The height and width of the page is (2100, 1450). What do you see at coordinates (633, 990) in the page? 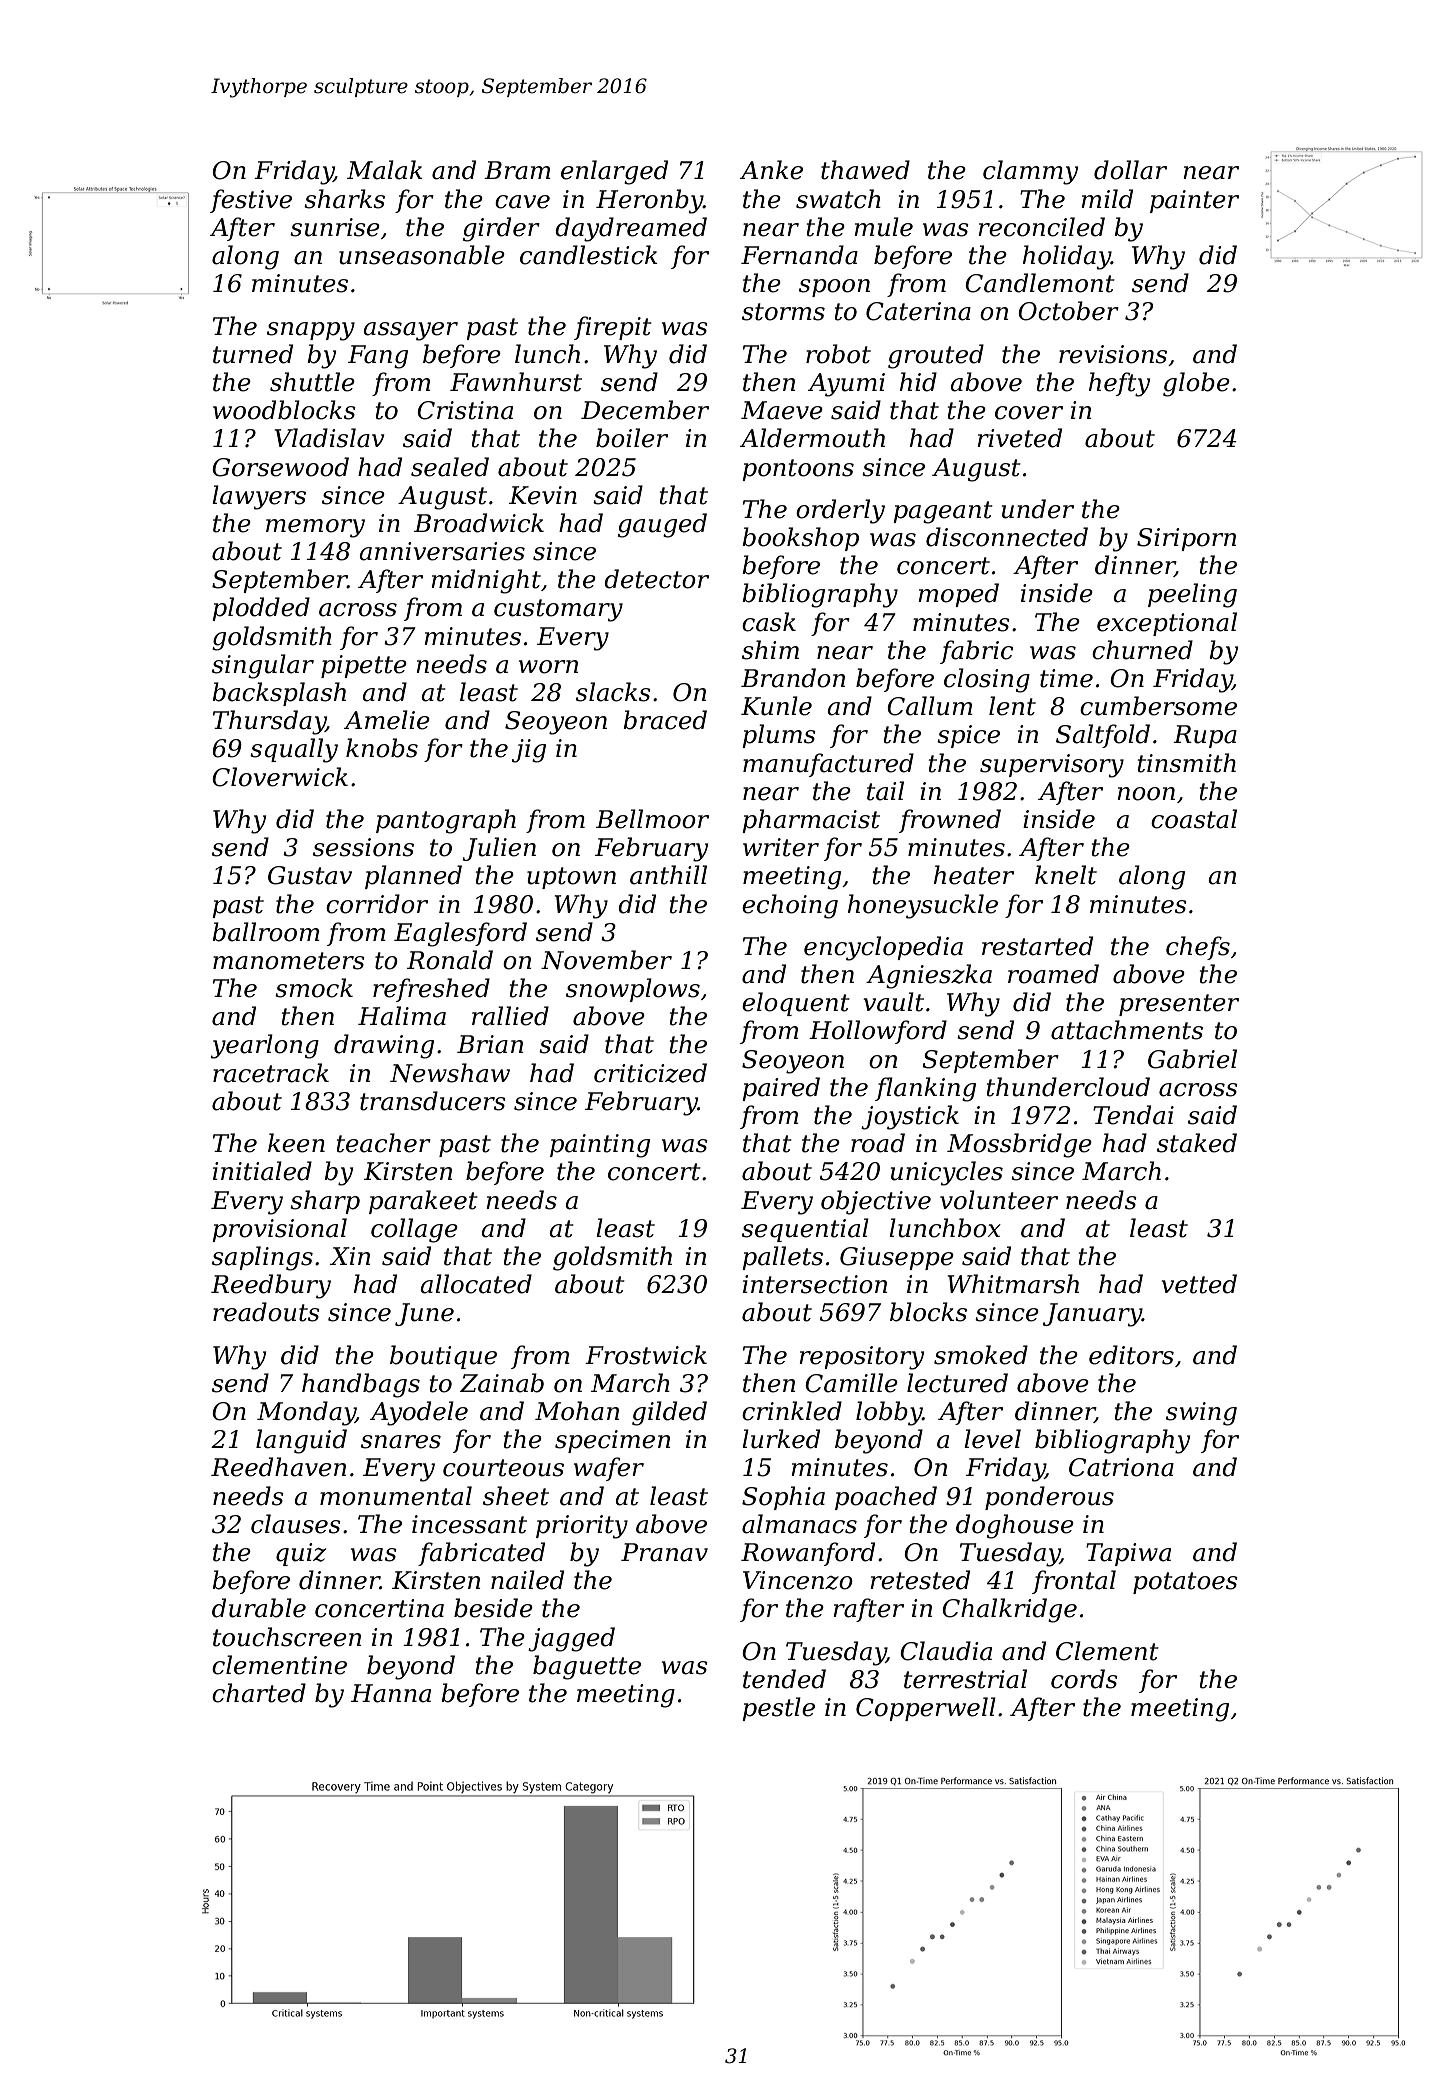
I see `snowplows` at bounding box center [633, 990].
